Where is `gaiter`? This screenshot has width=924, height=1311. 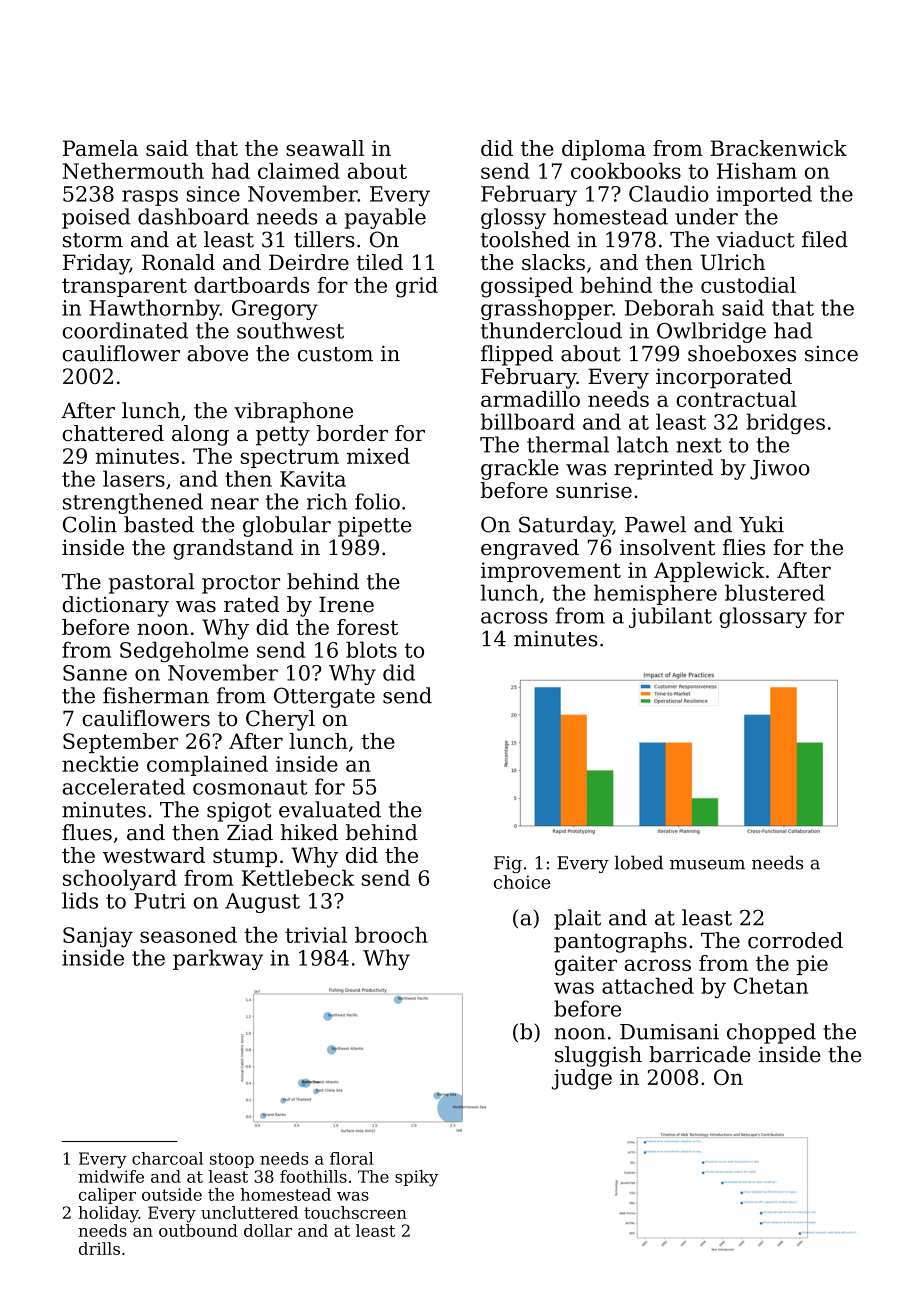 gaiter is located at coordinates (586, 965).
